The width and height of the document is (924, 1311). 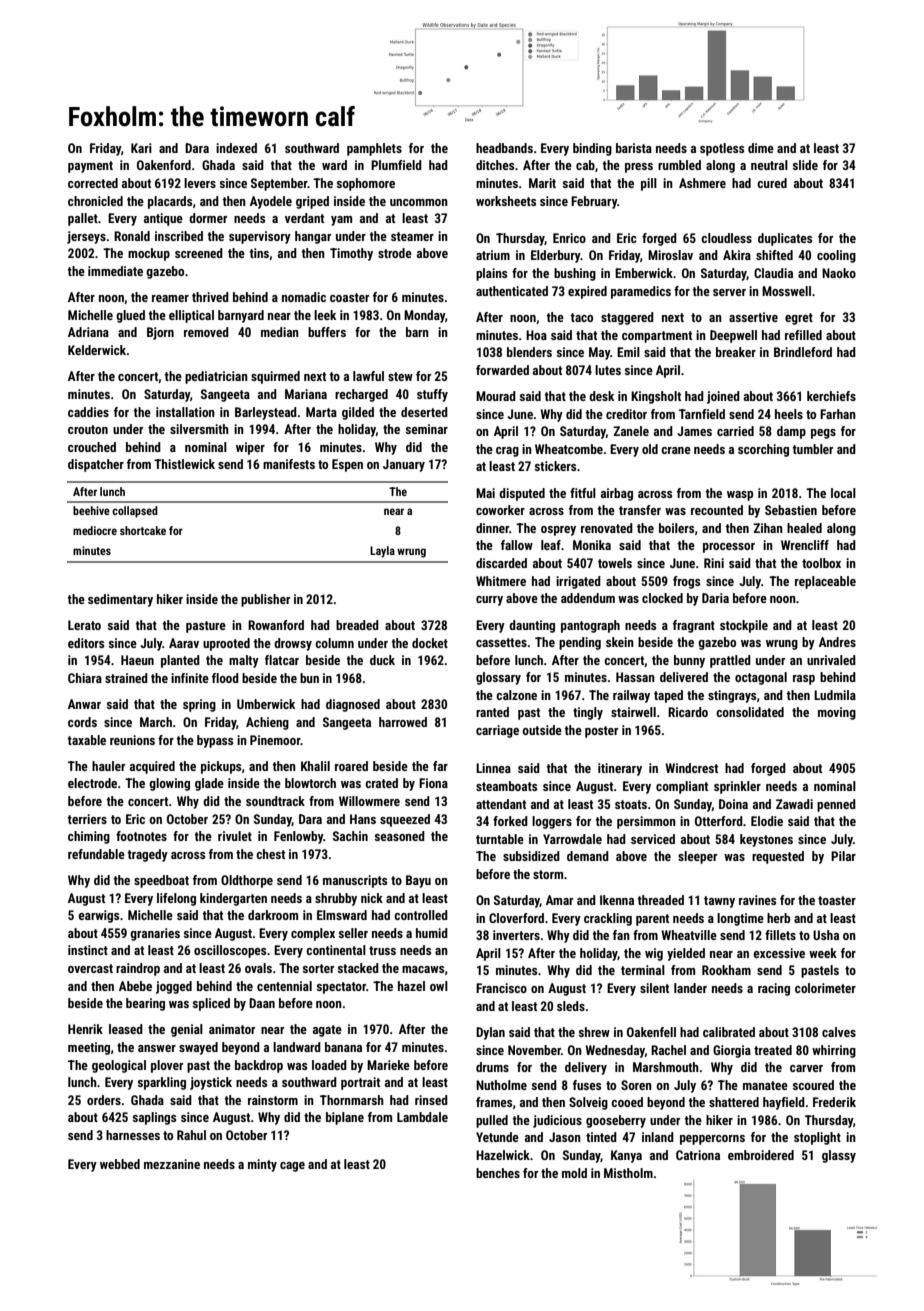 What do you see at coordinates (84, 625) in the document?
I see `Lerato` at bounding box center [84, 625].
